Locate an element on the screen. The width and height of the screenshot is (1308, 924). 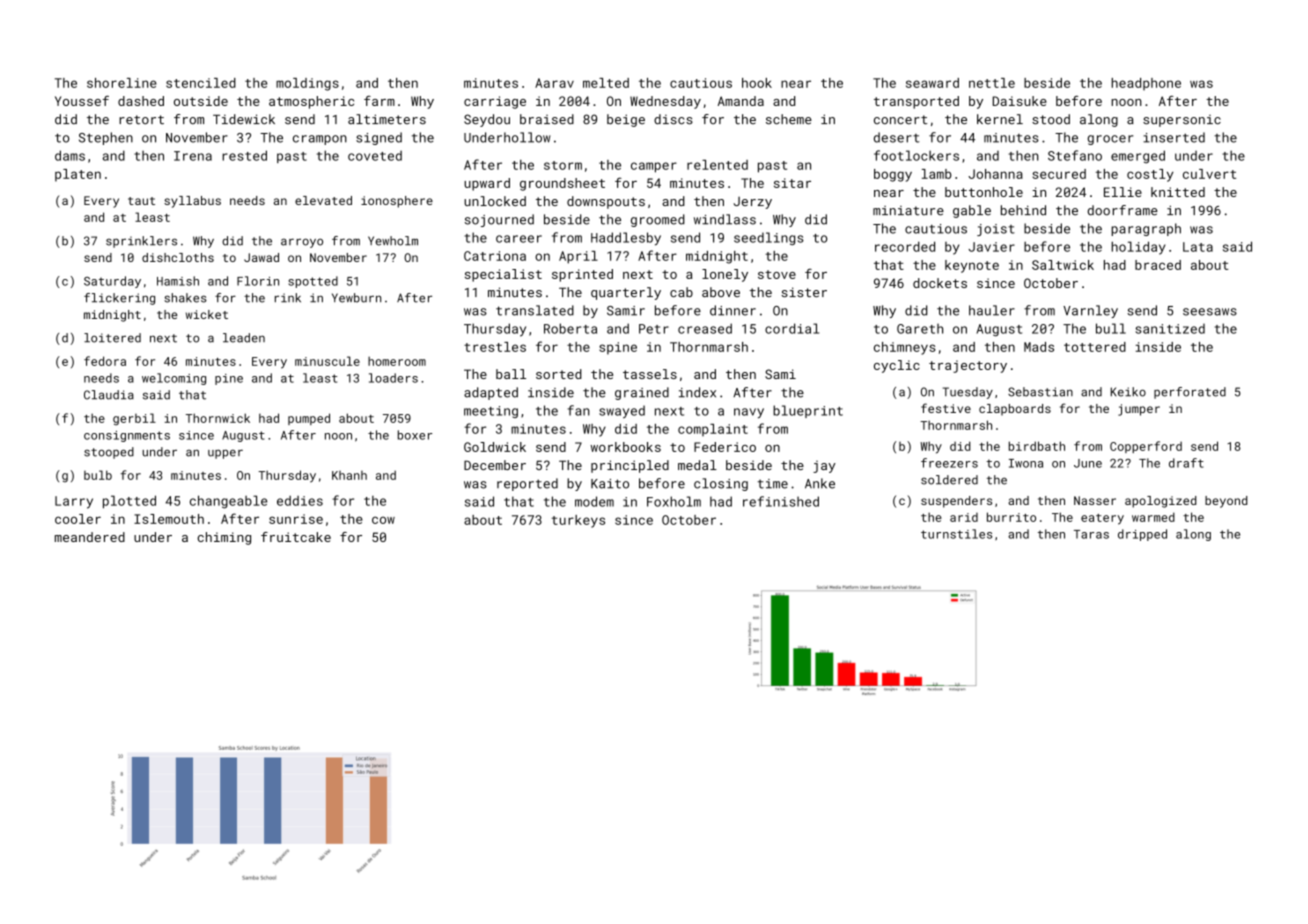
festive is located at coordinates (946, 408).
